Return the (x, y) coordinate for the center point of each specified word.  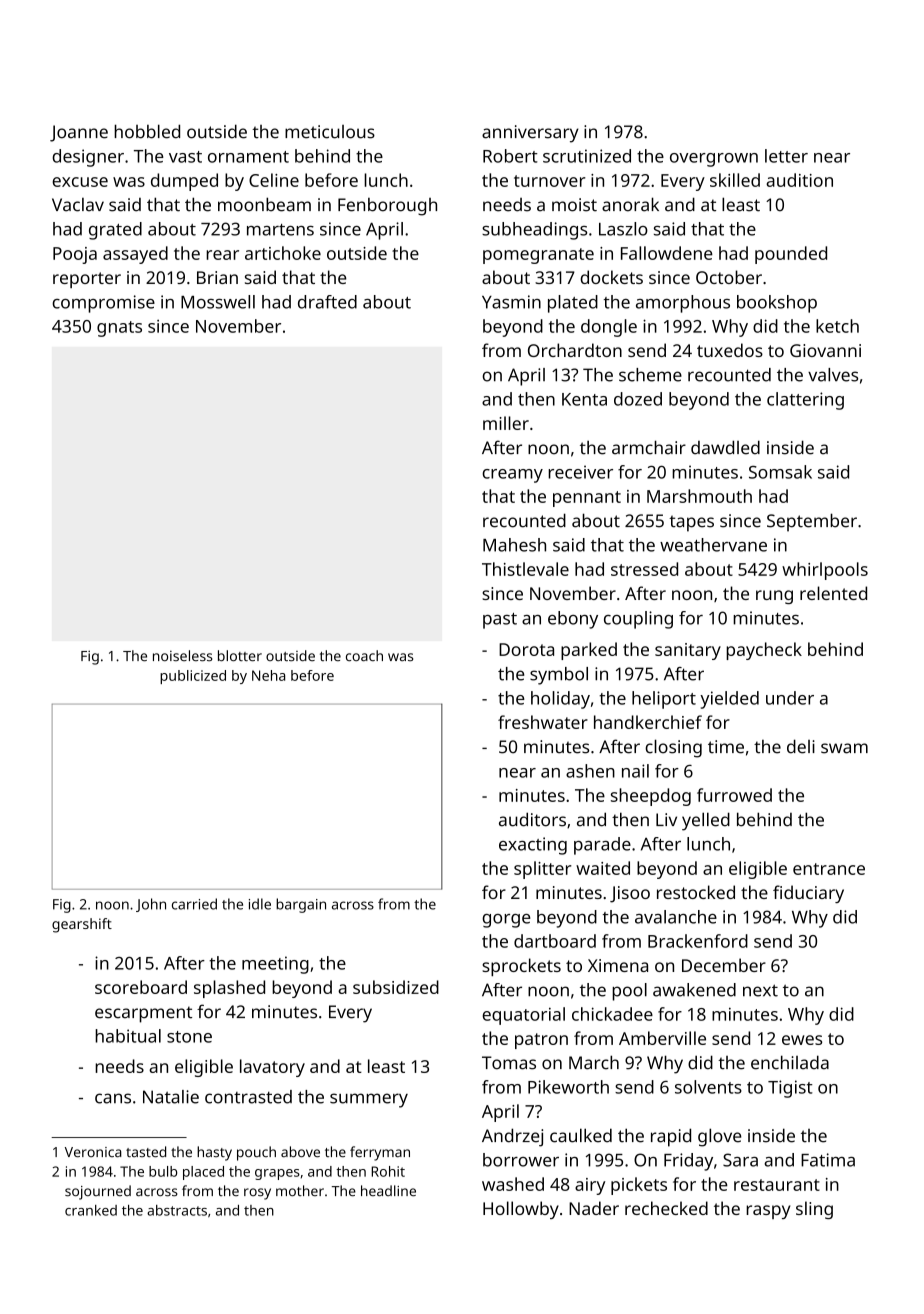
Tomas (509, 1063)
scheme (650, 375)
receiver (580, 472)
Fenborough (387, 207)
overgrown (714, 160)
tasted (146, 1152)
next (760, 990)
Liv (666, 819)
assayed (135, 255)
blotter (240, 655)
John (151, 905)
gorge (506, 921)
